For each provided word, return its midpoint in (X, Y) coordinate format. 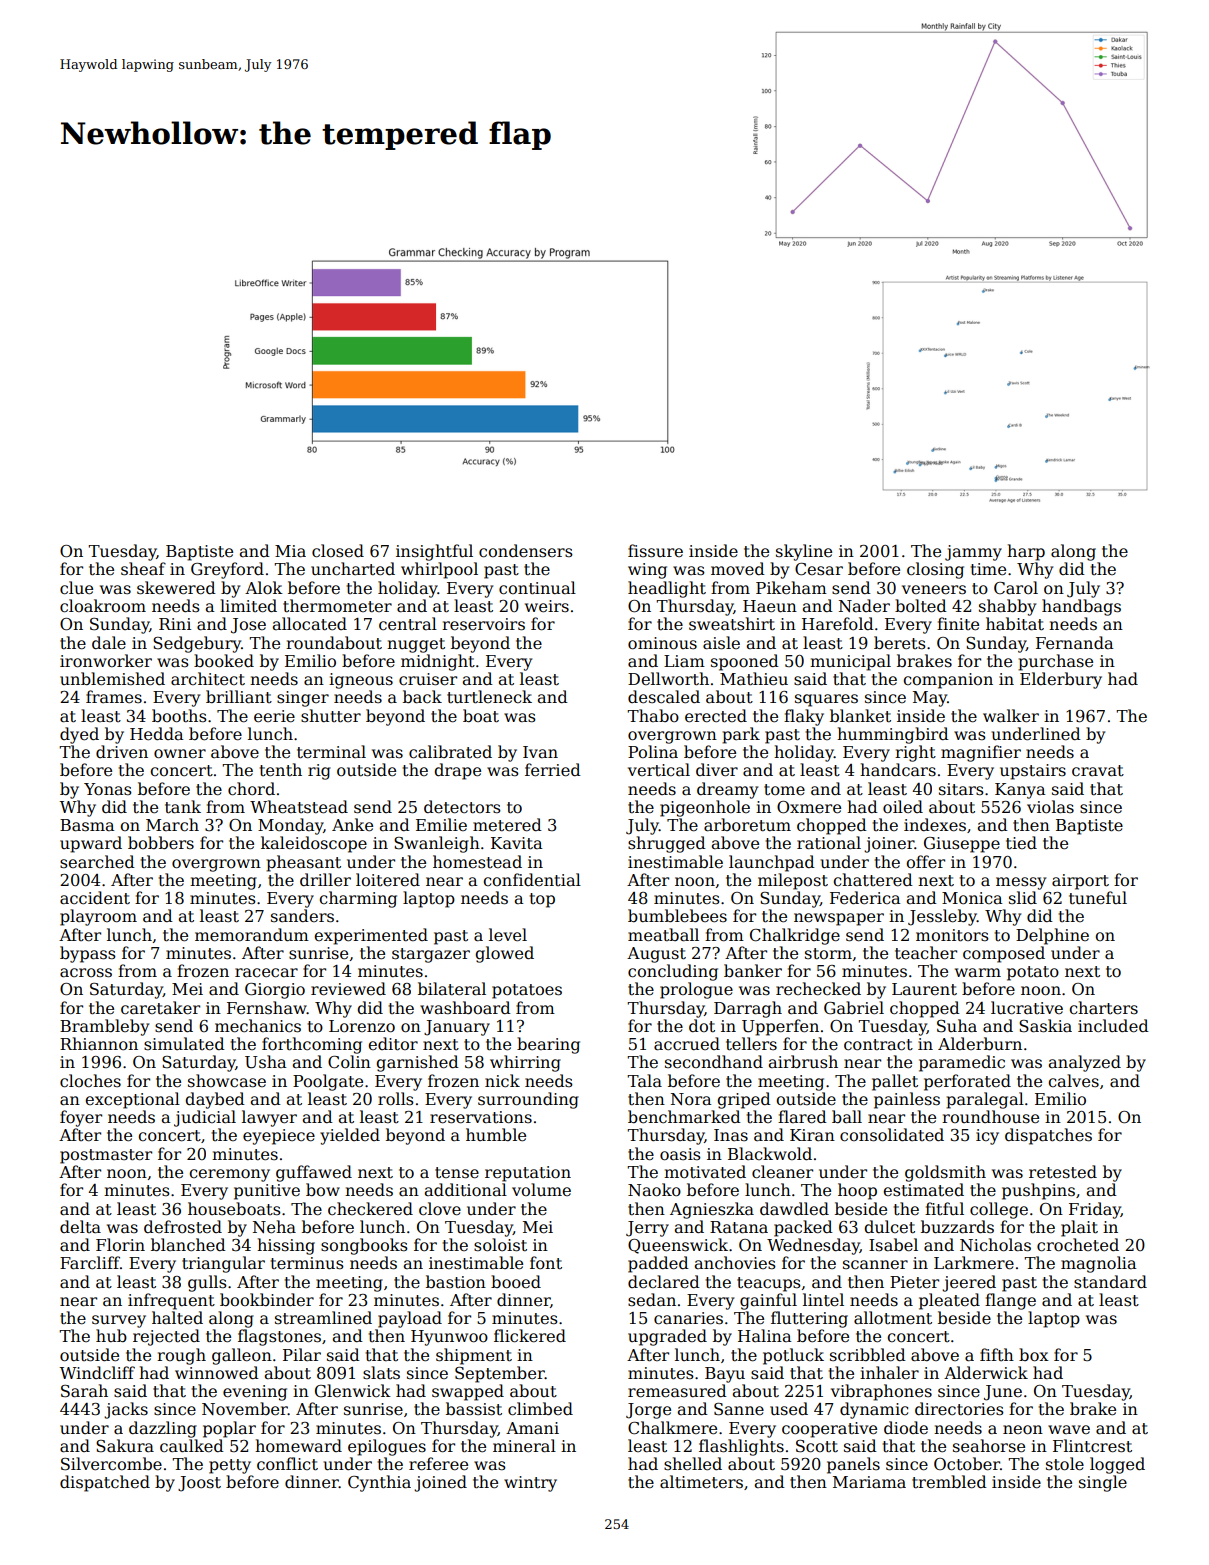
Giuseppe (962, 845)
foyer (81, 1118)
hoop (857, 1191)
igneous (361, 681)
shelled (693, 1464)
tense (457, 1173)
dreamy (727, 790)
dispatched (105, 1483)
